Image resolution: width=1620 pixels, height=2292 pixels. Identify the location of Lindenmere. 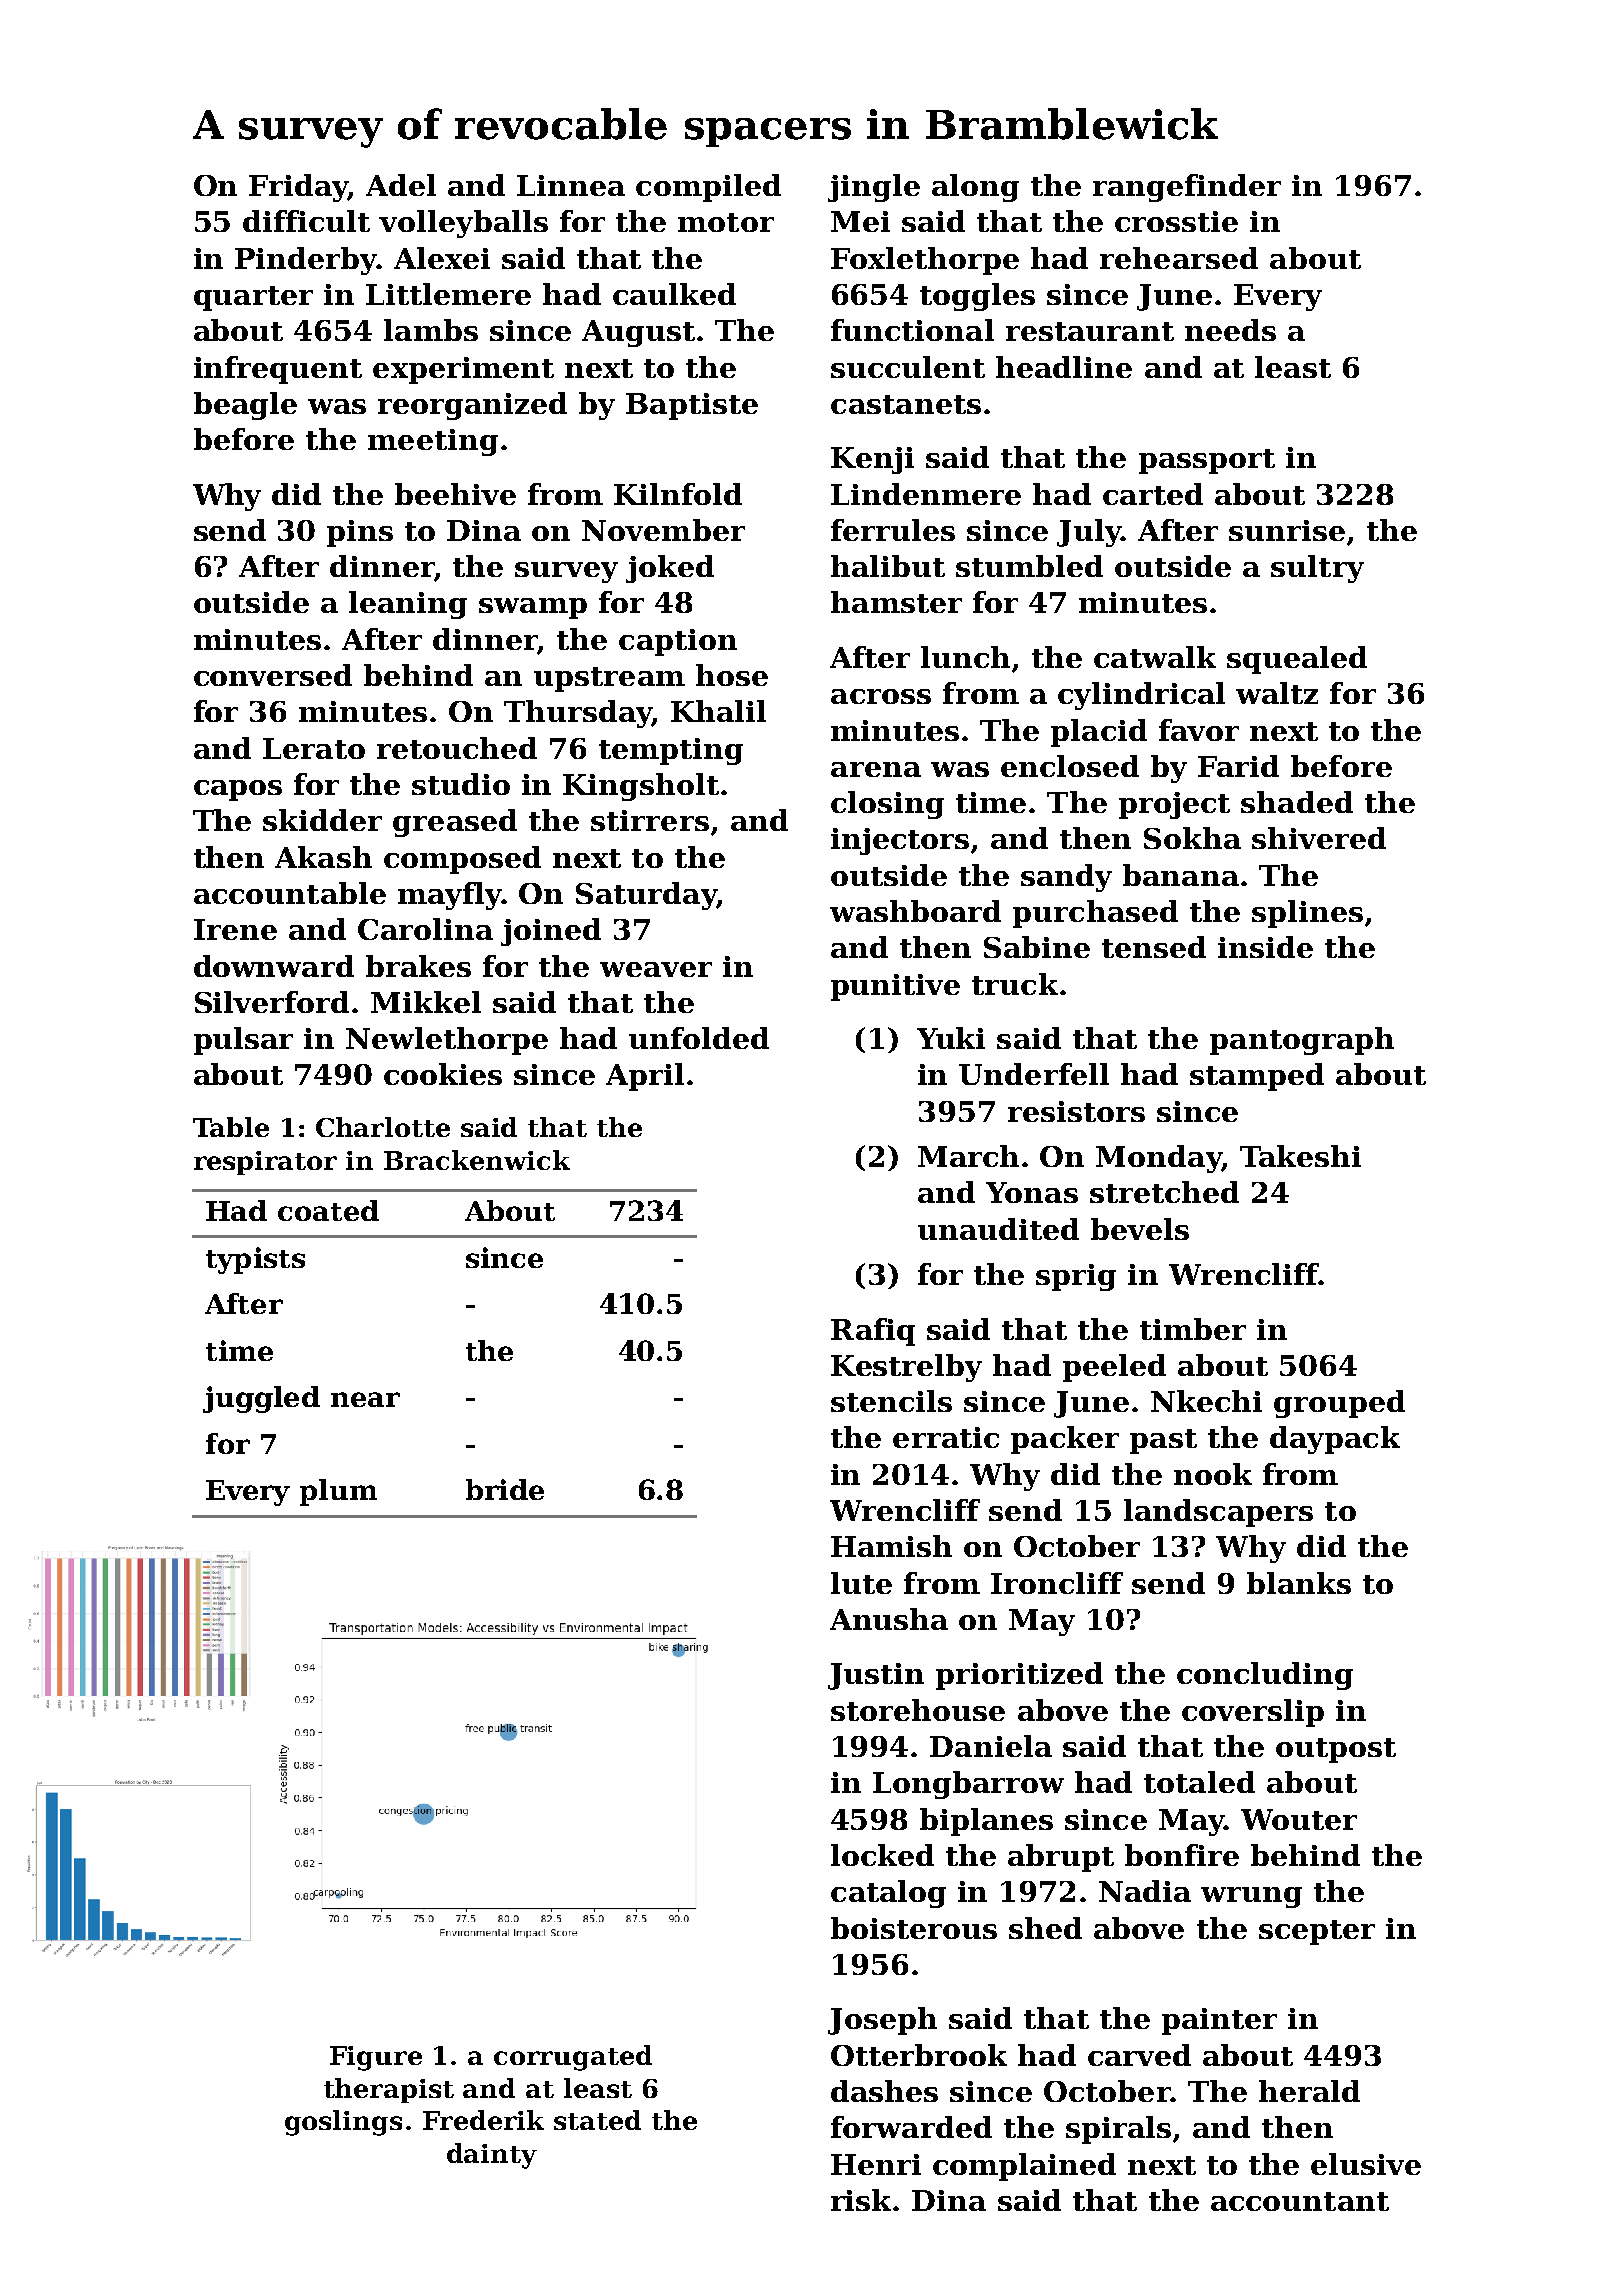
(926, 494).
